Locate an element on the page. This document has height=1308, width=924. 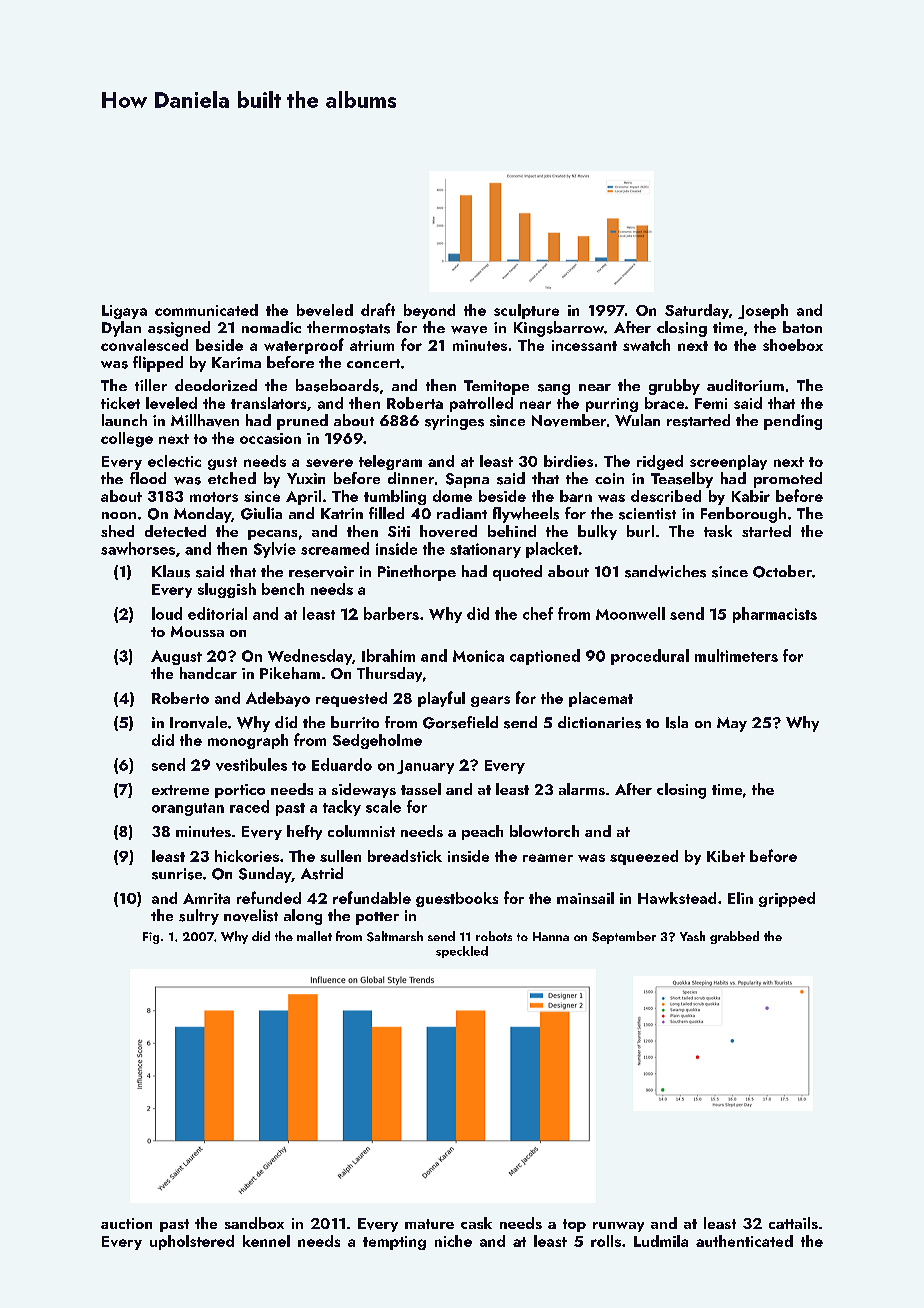
Ligaya is located at coordinates (124, 312).
